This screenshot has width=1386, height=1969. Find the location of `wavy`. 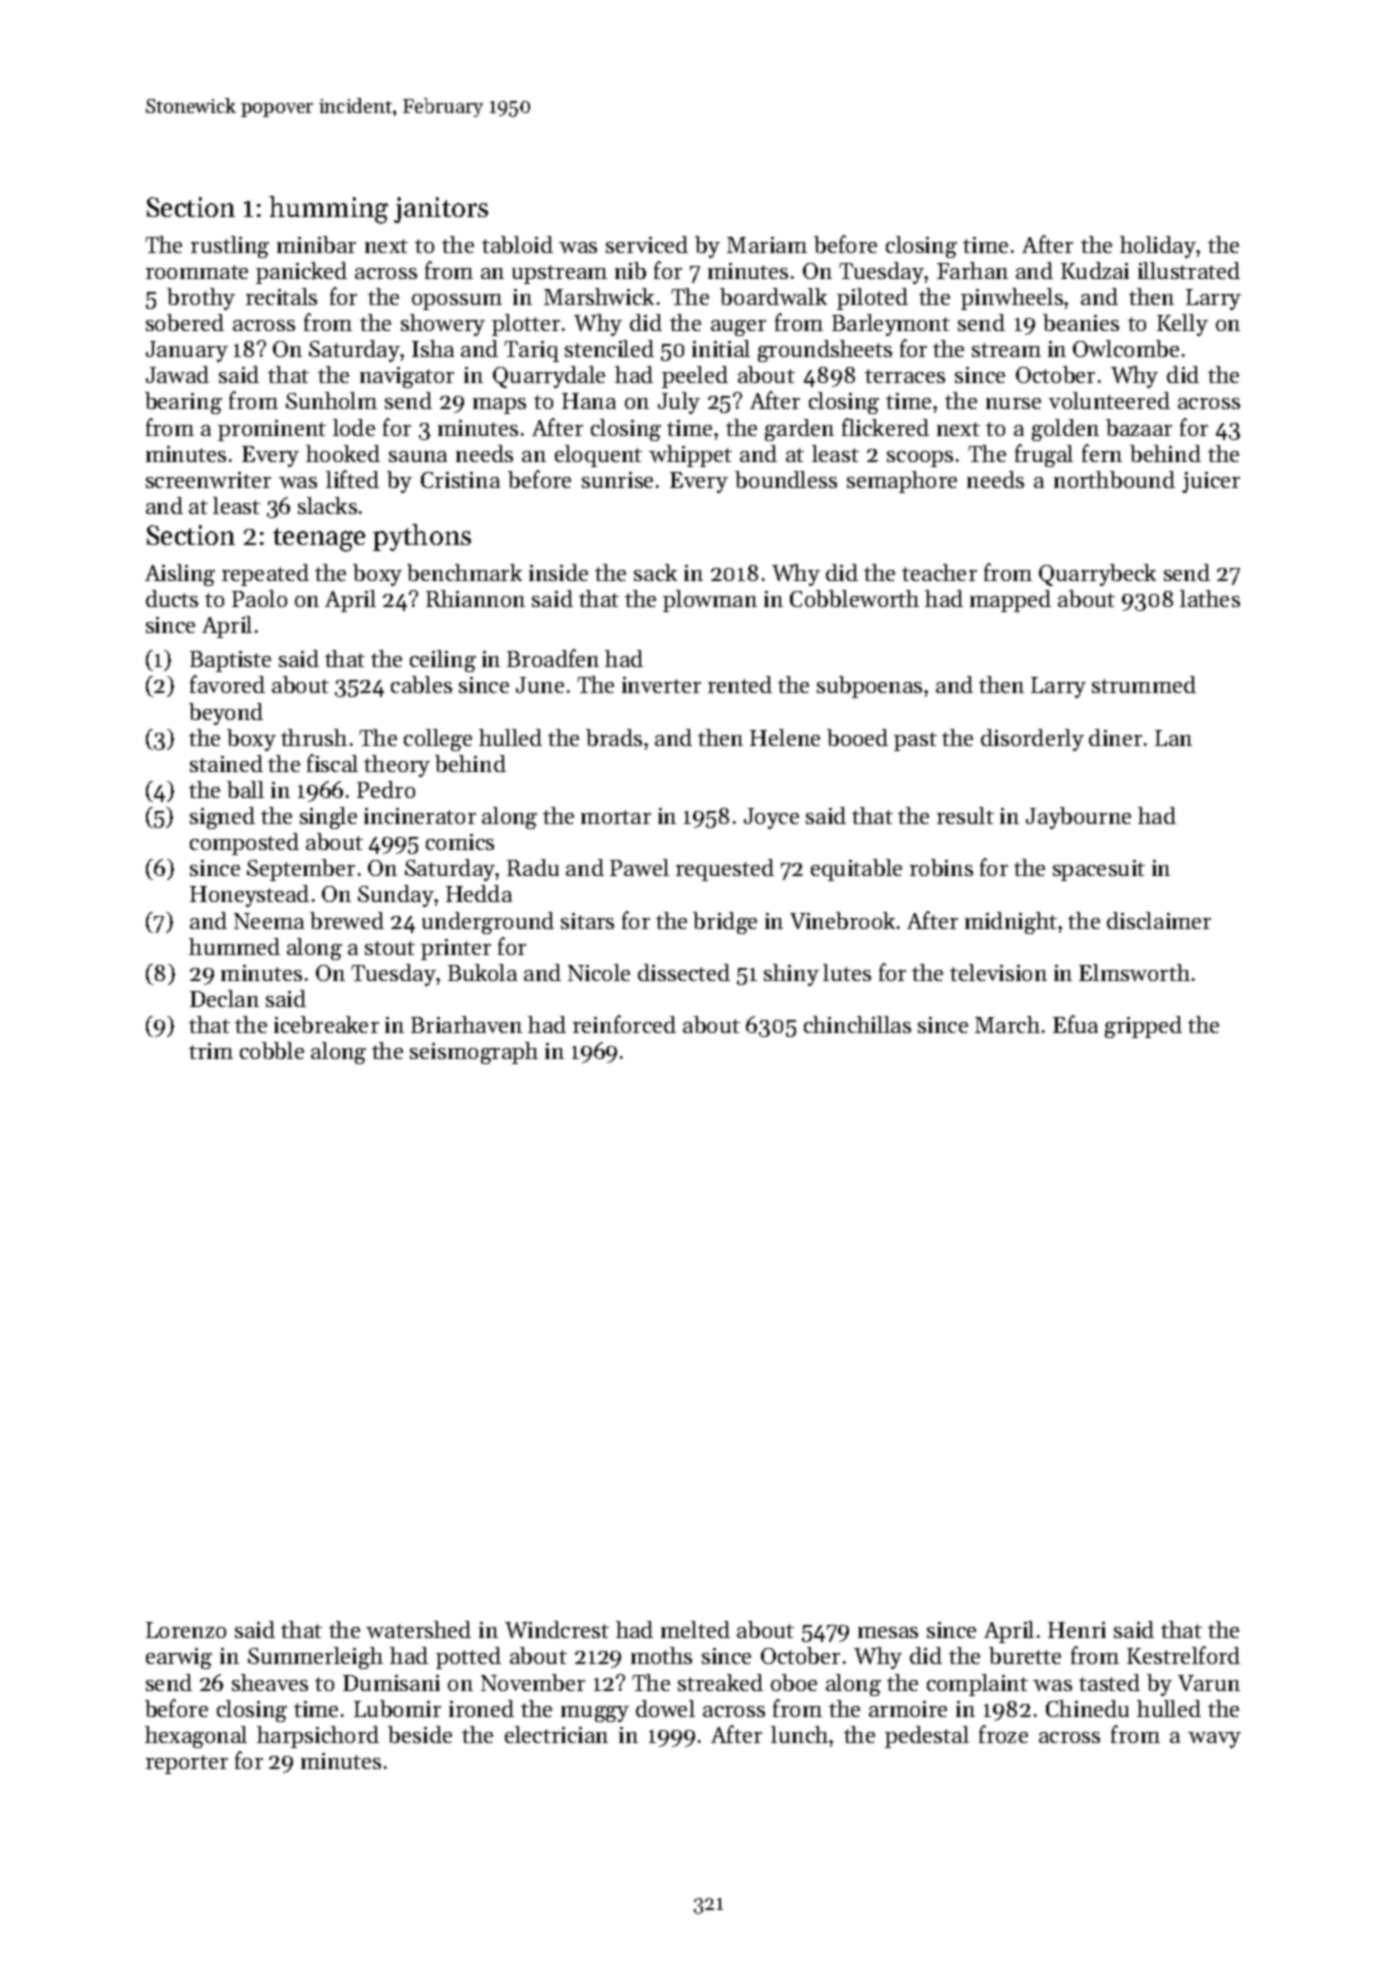

wavy is located at coordinates (1214, 1740).
